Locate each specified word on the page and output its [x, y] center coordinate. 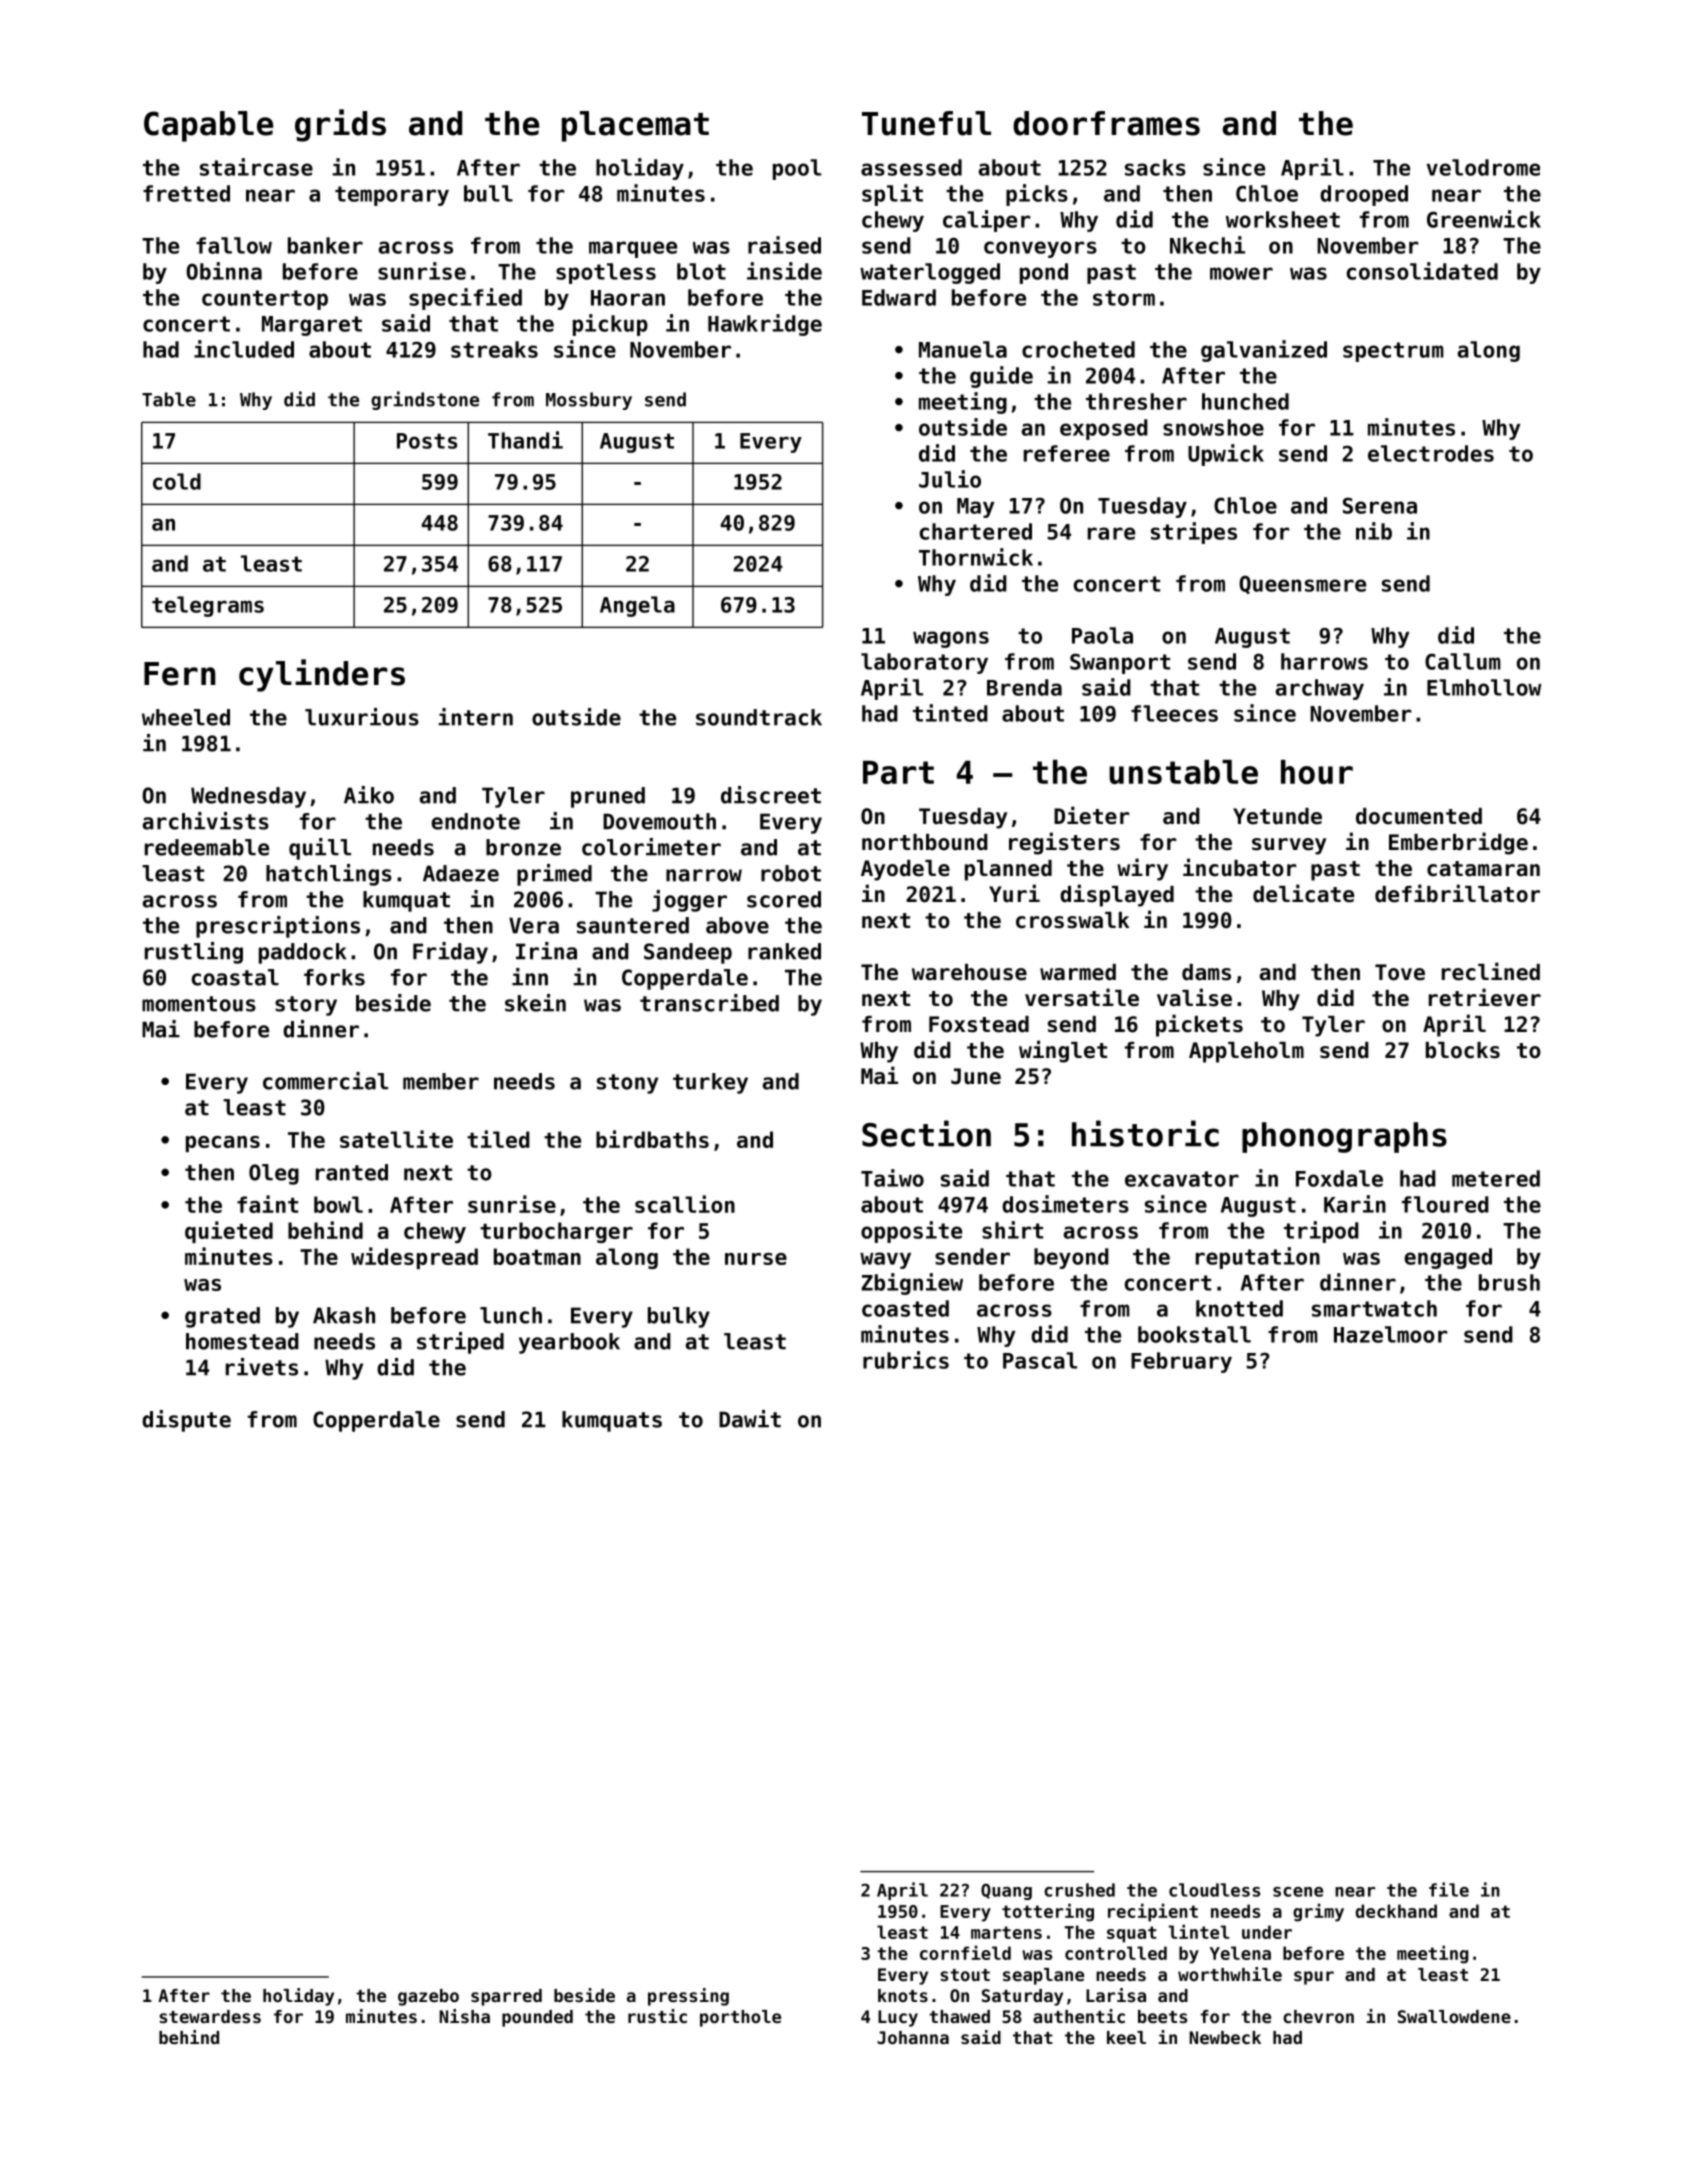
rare [1111, 533]
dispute [186, 1421]
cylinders [322, 675]
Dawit [750, 1419]
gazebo [428, 1997]
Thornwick [976, 557]
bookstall [1194, 1334]
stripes [1194, 533]
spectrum [1393, 352]
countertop [265, 300]
